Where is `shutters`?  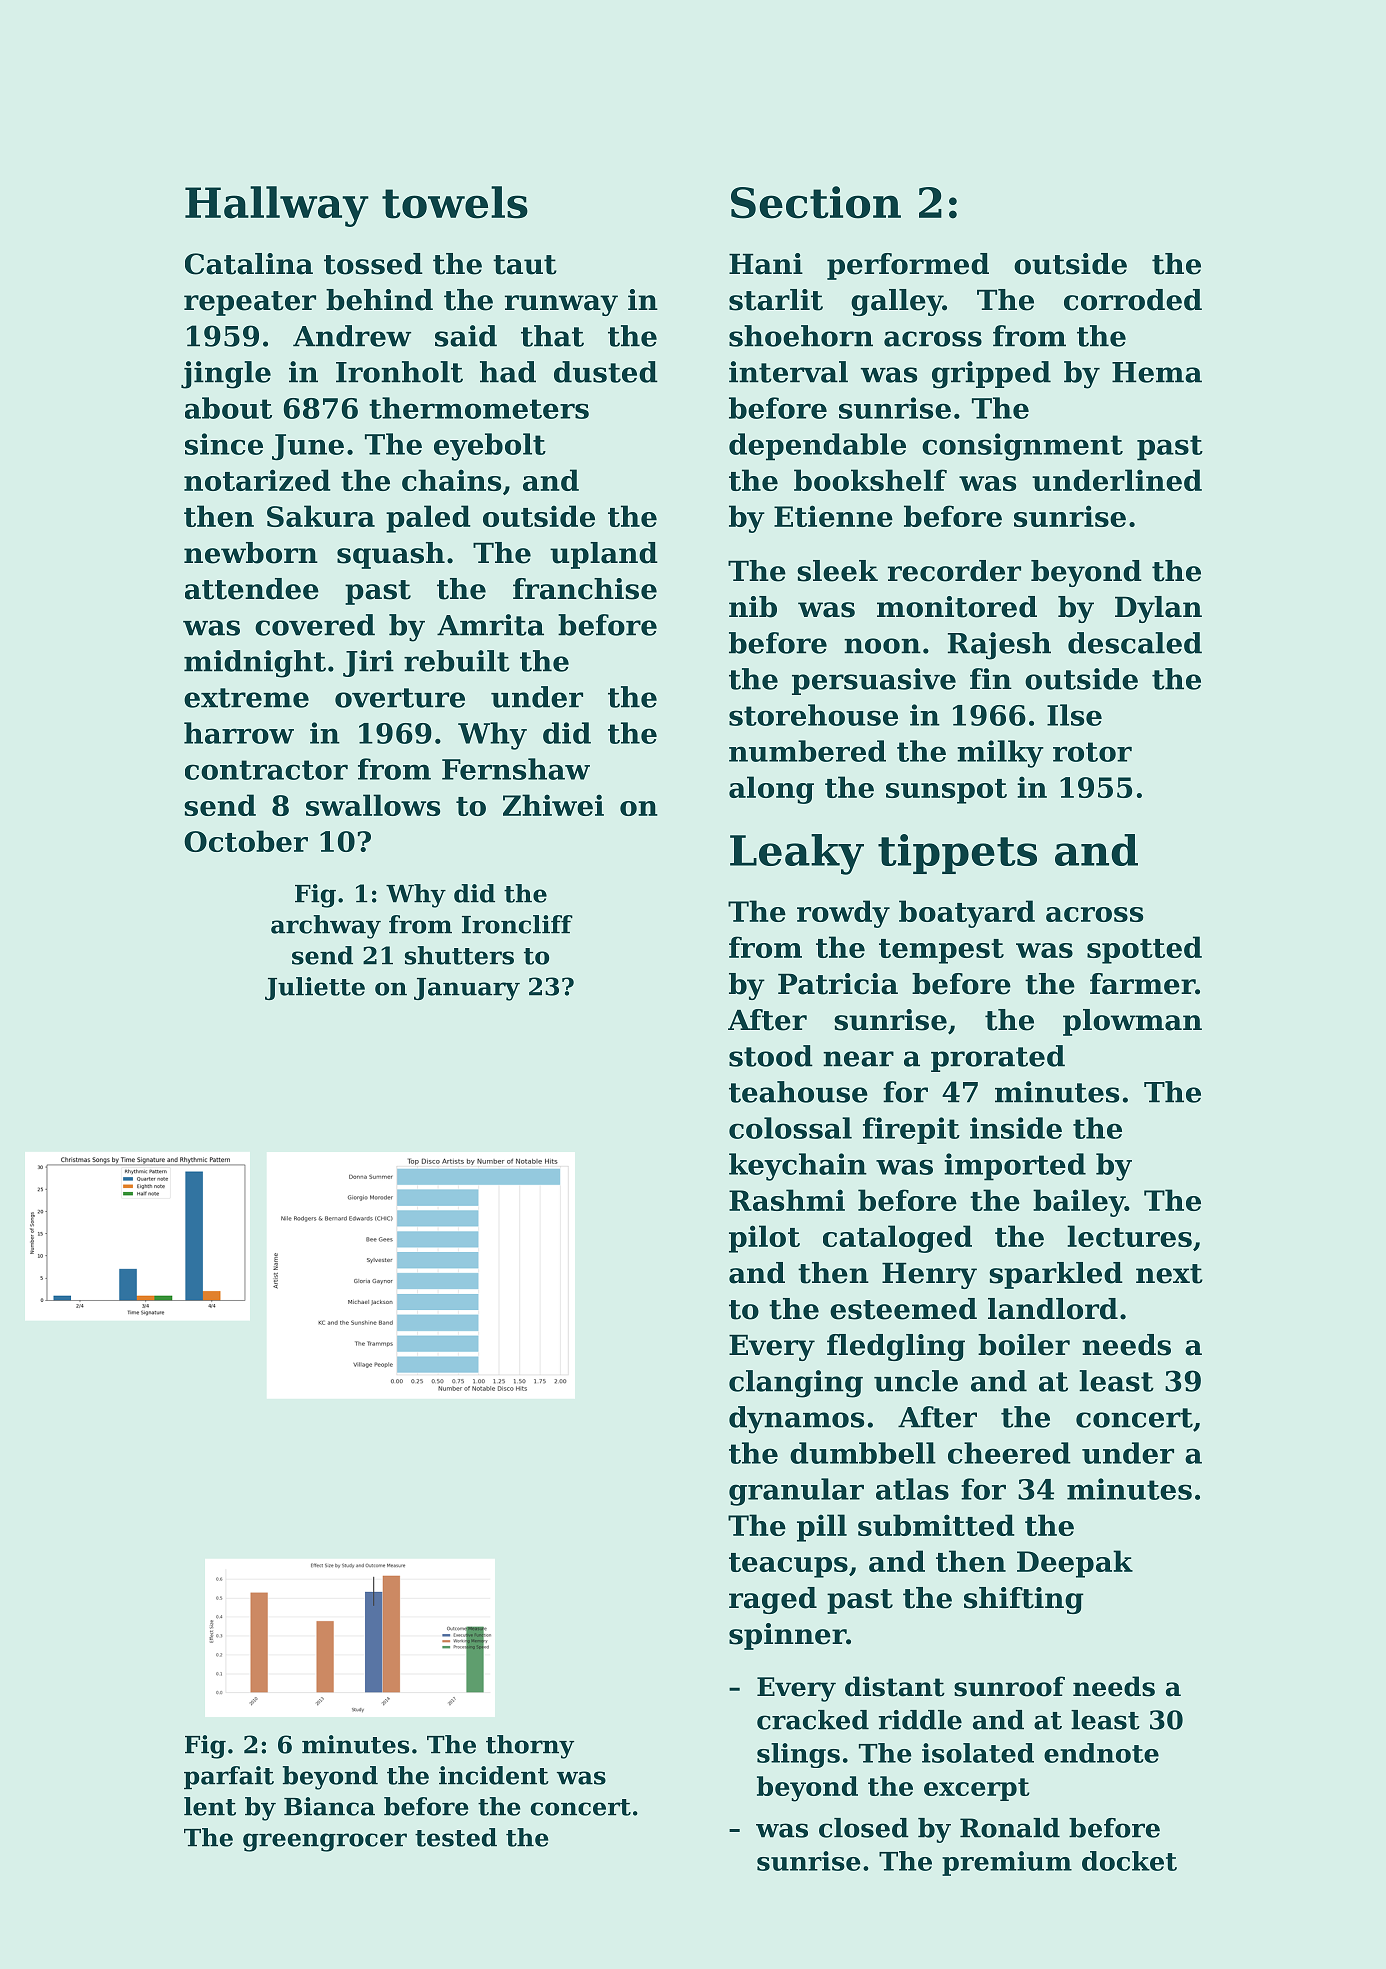 shutters is located at coordinates (459, 955).
